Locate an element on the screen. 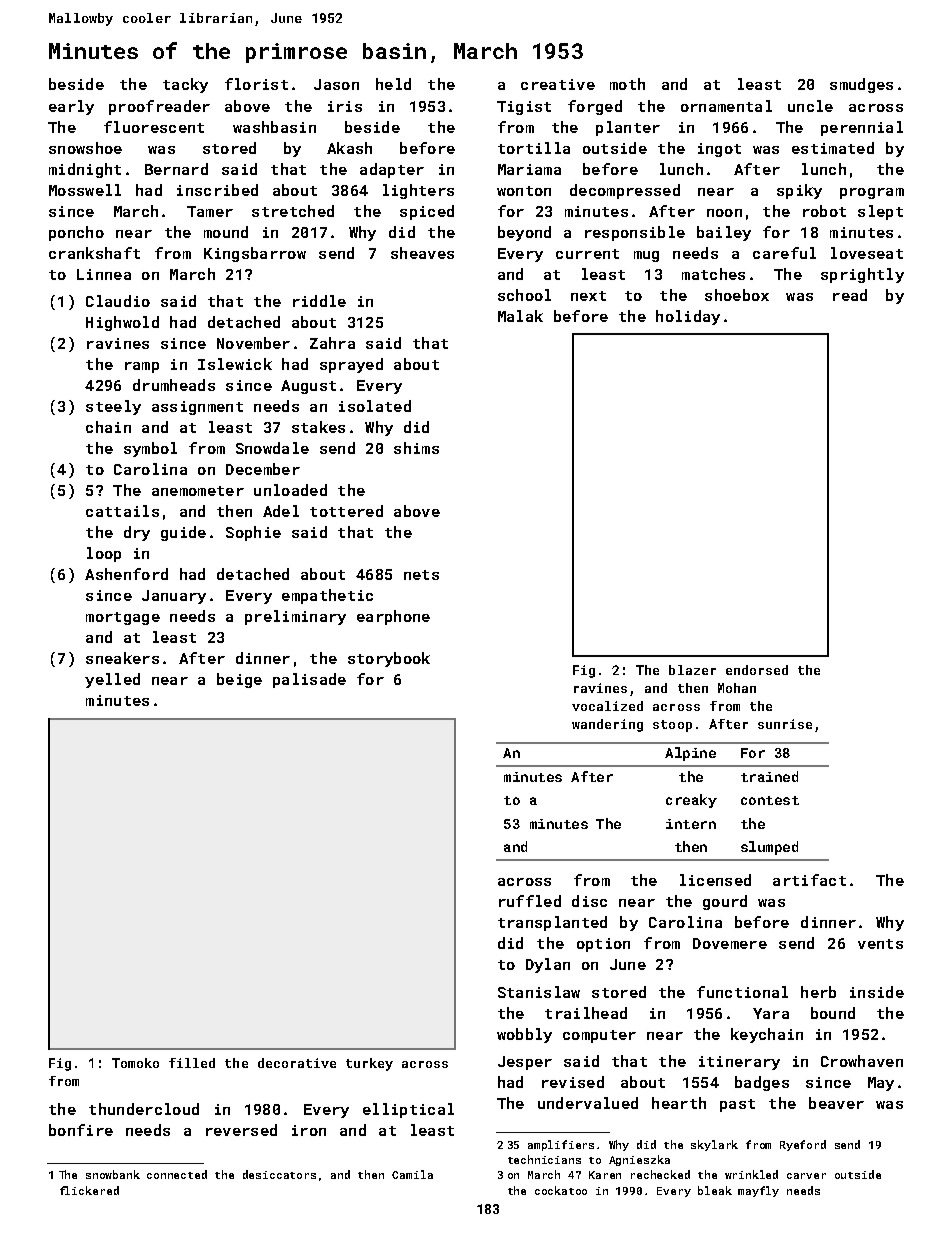 This screenshot has width=952, height=1233. sunrise is located at coordinates (785, 724).
